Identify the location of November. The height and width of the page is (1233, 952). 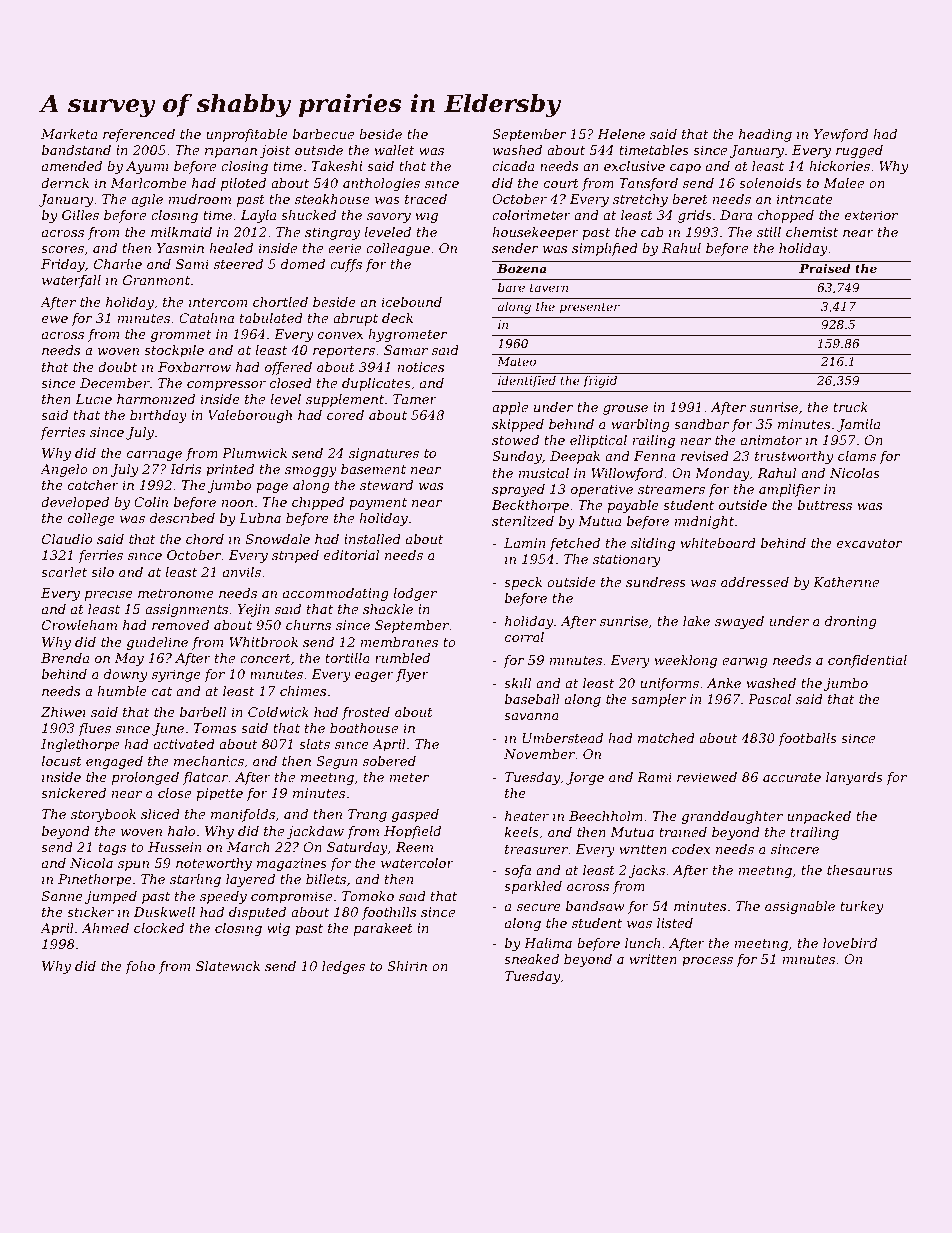
(539, 754).
